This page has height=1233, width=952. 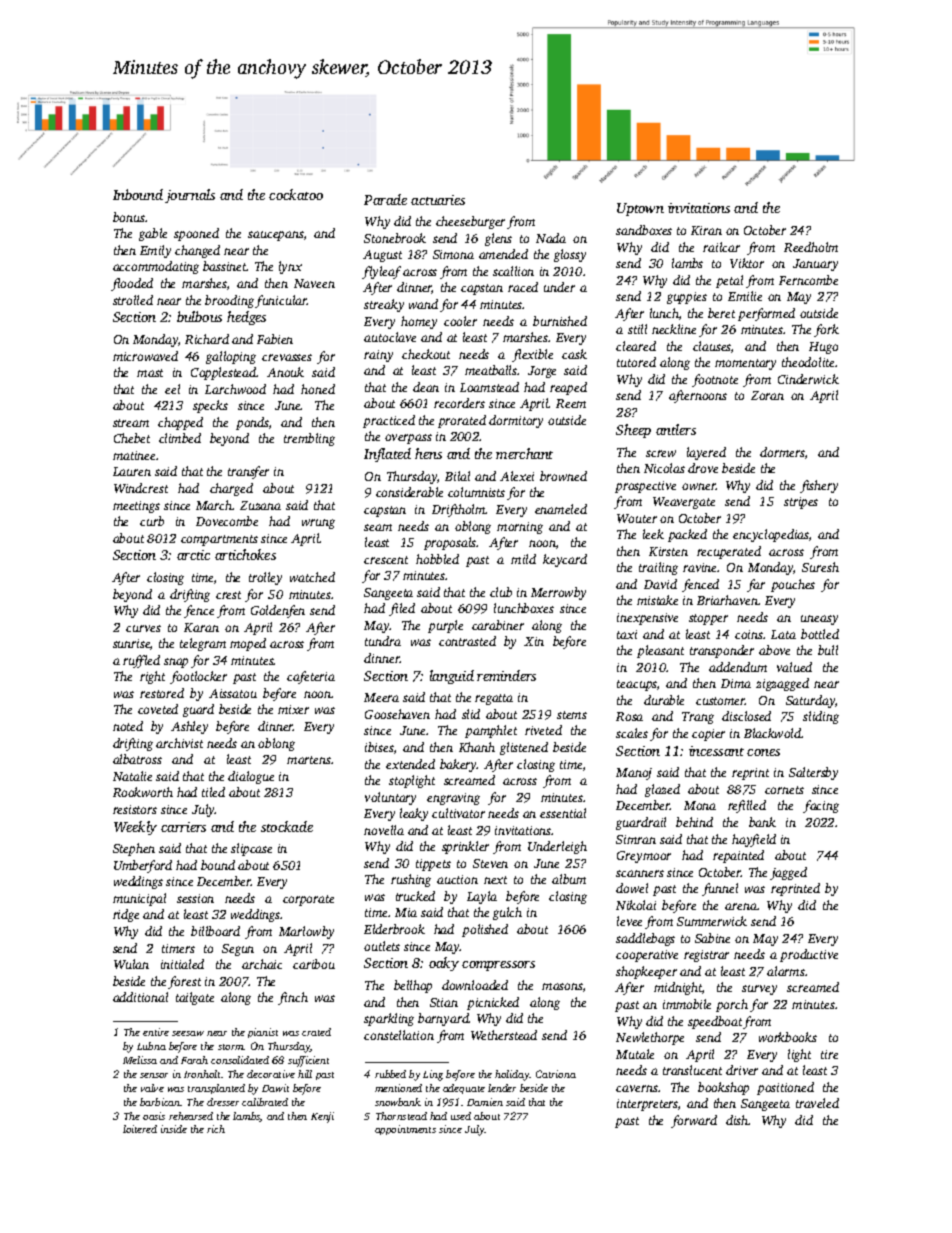 I want to click on stream, so click(x=131, y=423).
